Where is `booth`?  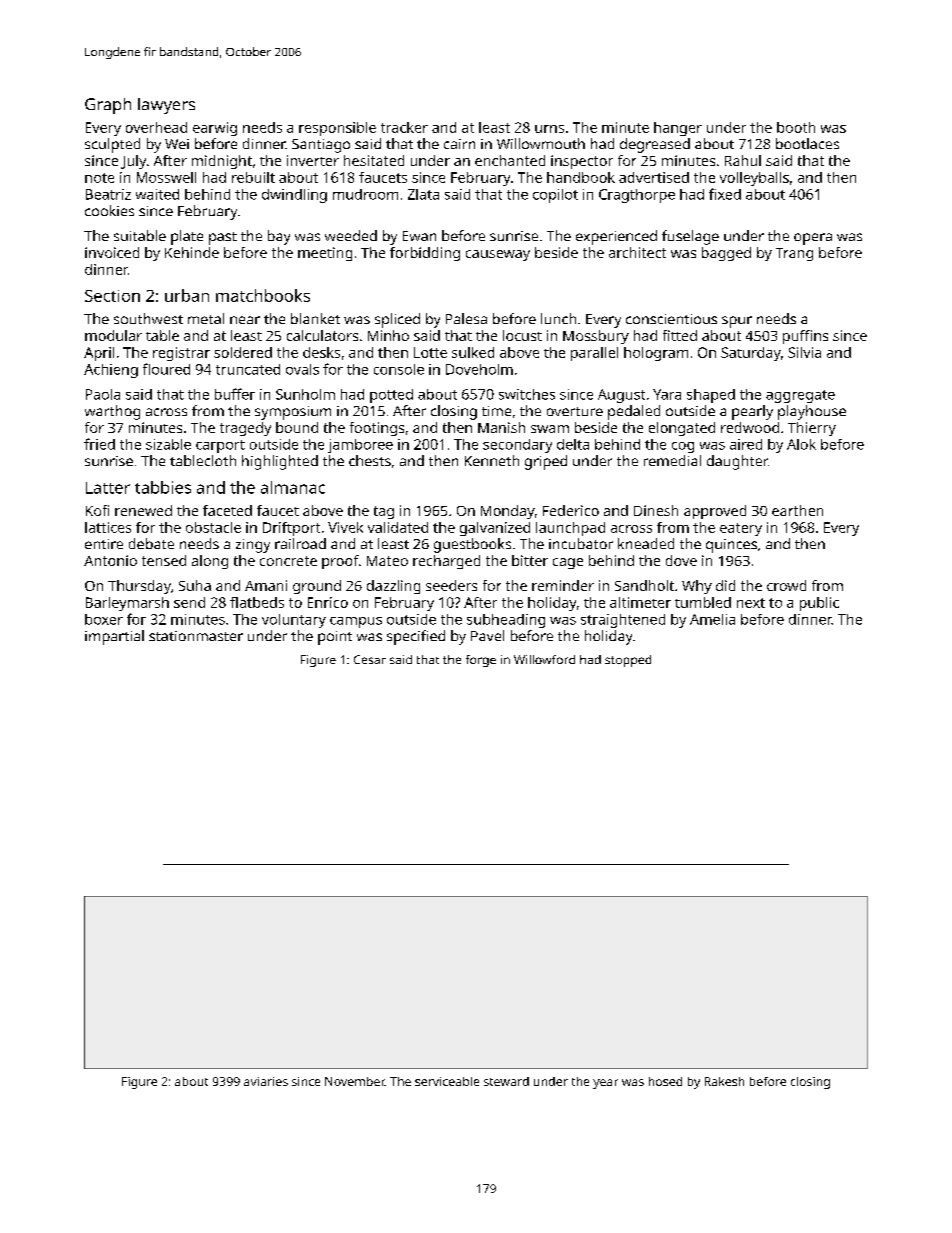
booth is located at coordinates (796, 127).
